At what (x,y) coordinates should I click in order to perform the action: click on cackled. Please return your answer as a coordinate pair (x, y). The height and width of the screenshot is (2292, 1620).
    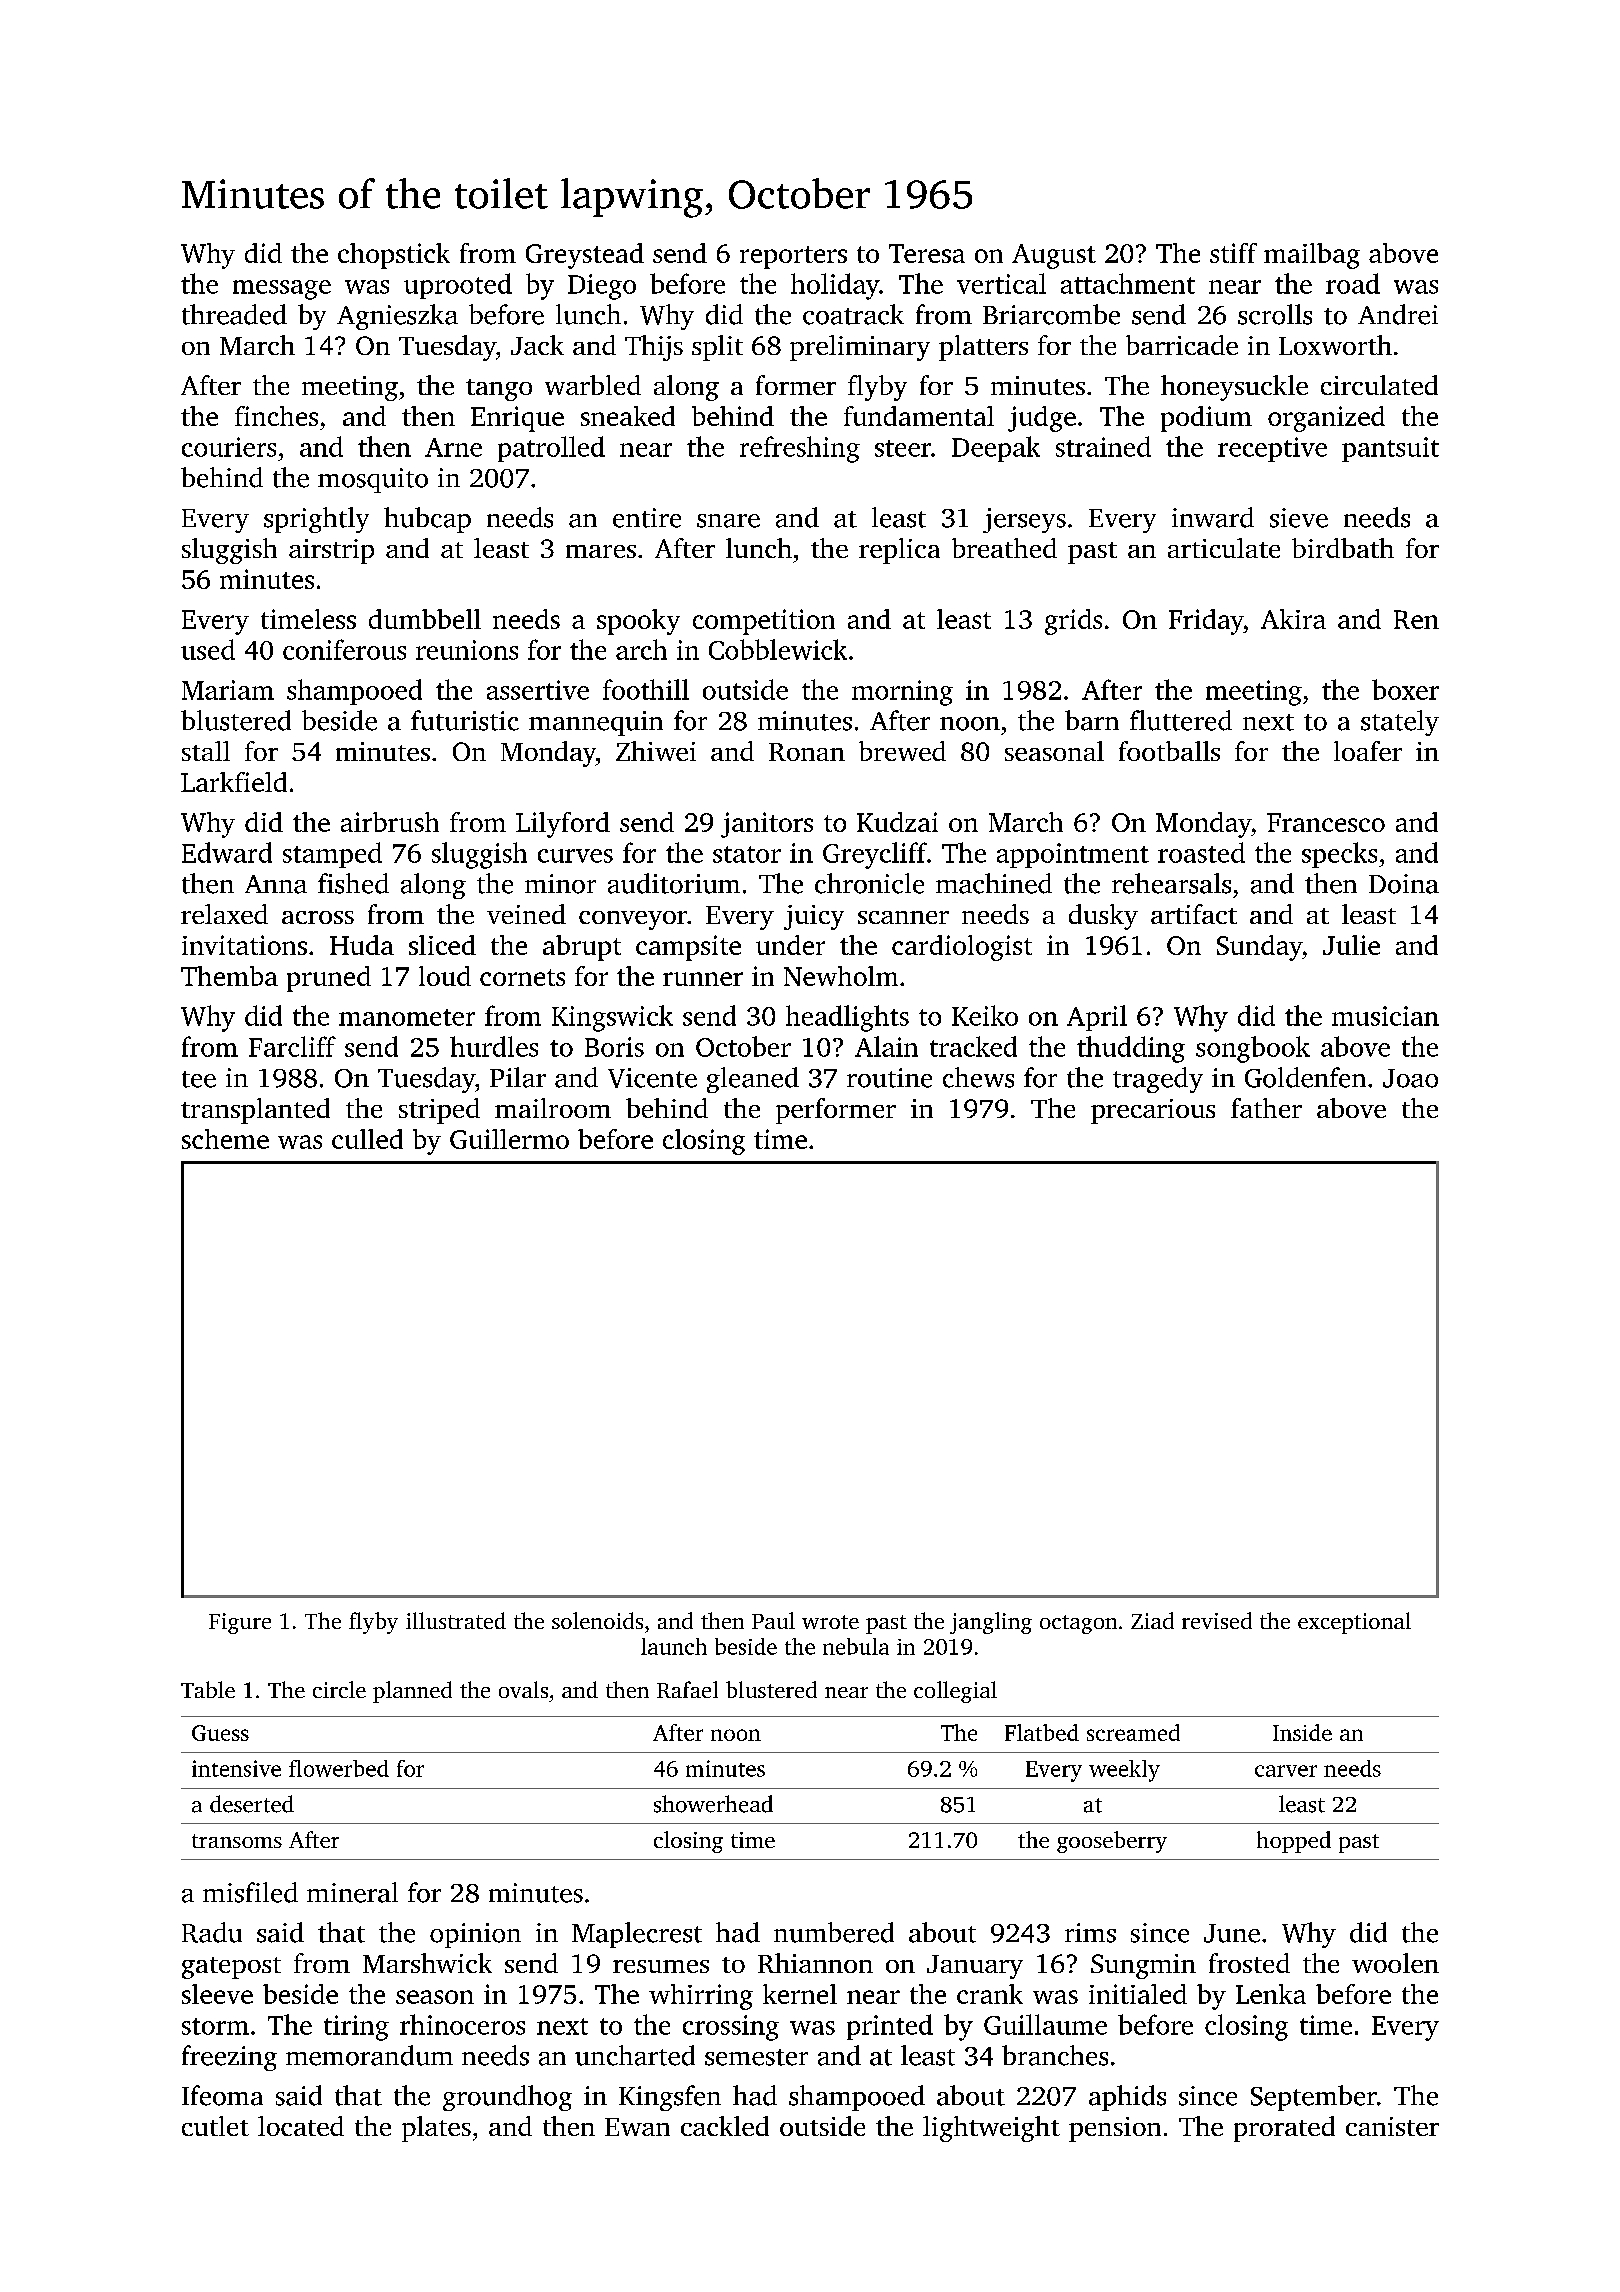
    Looking at the image, I should click on (725, 2126).
